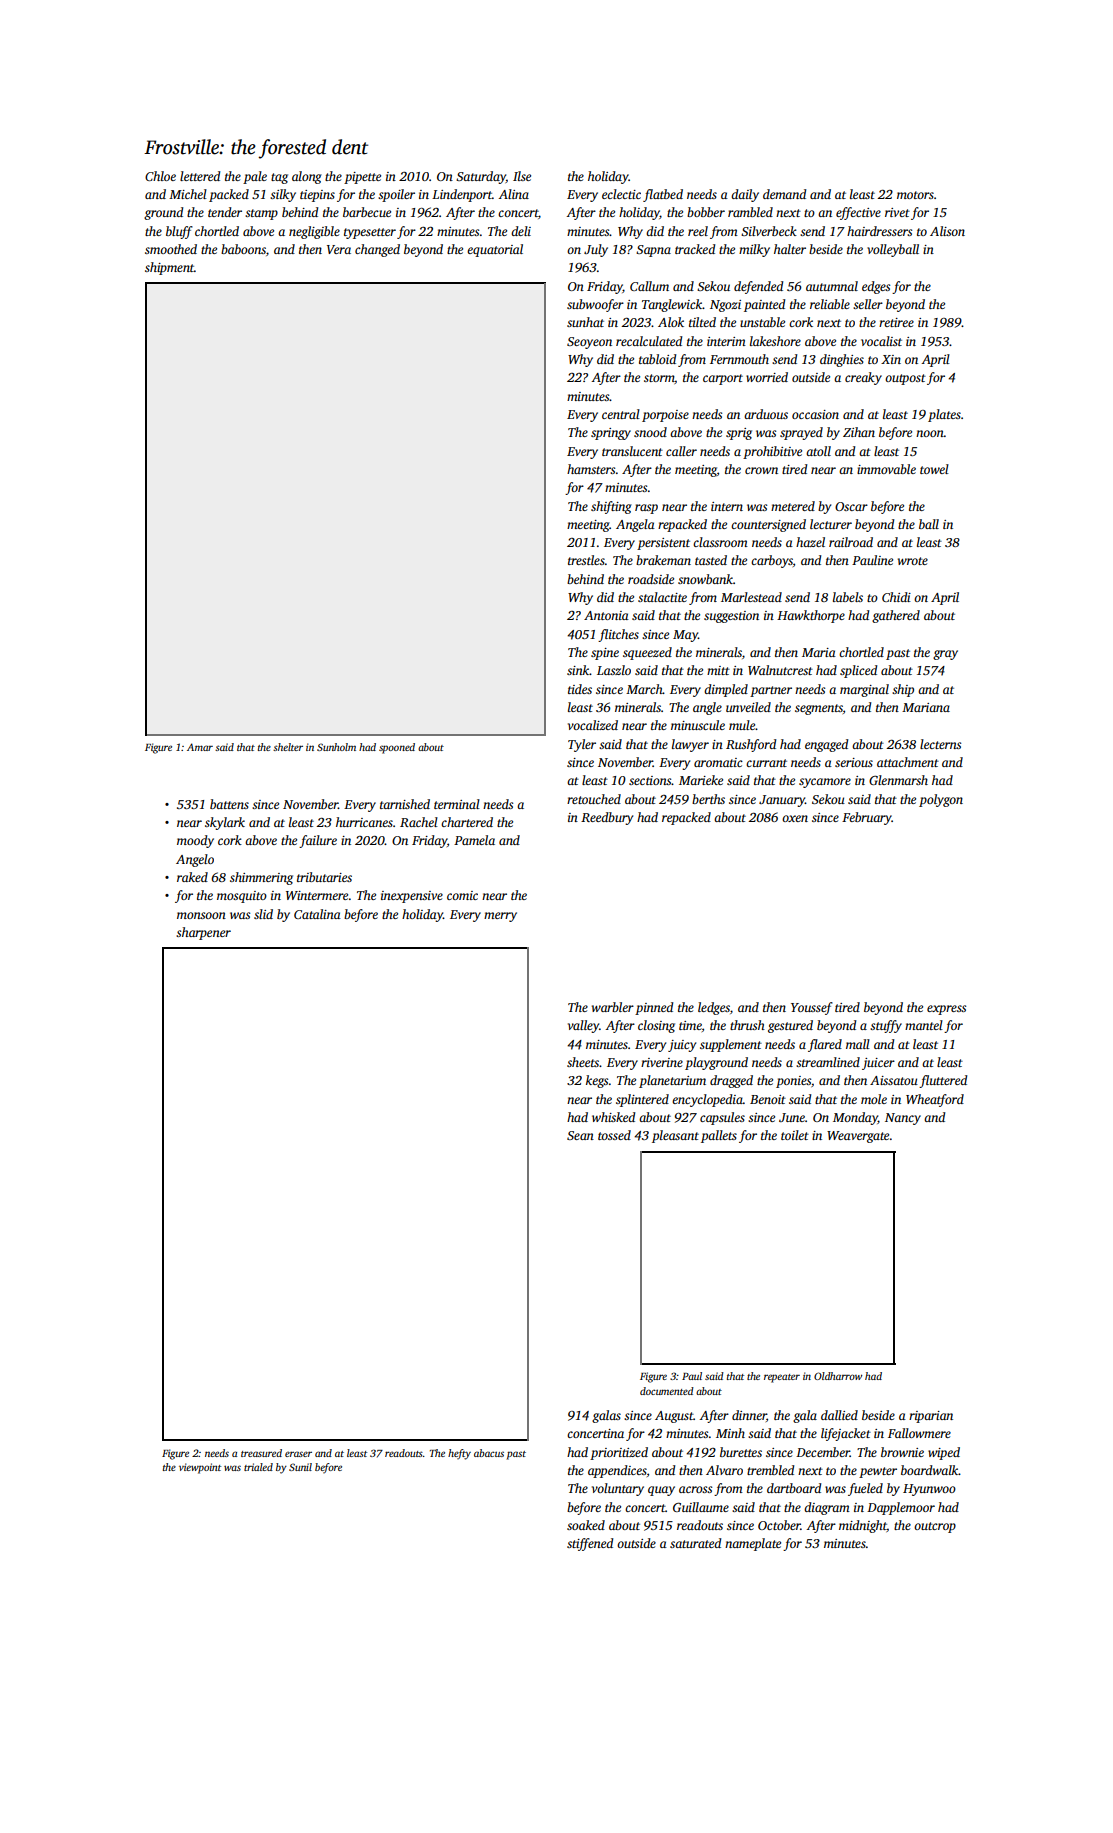 The width and height of the page is (1113, 1833). Describe the element at coordinates (255, 177) in the page. I see `pale` at that location.
